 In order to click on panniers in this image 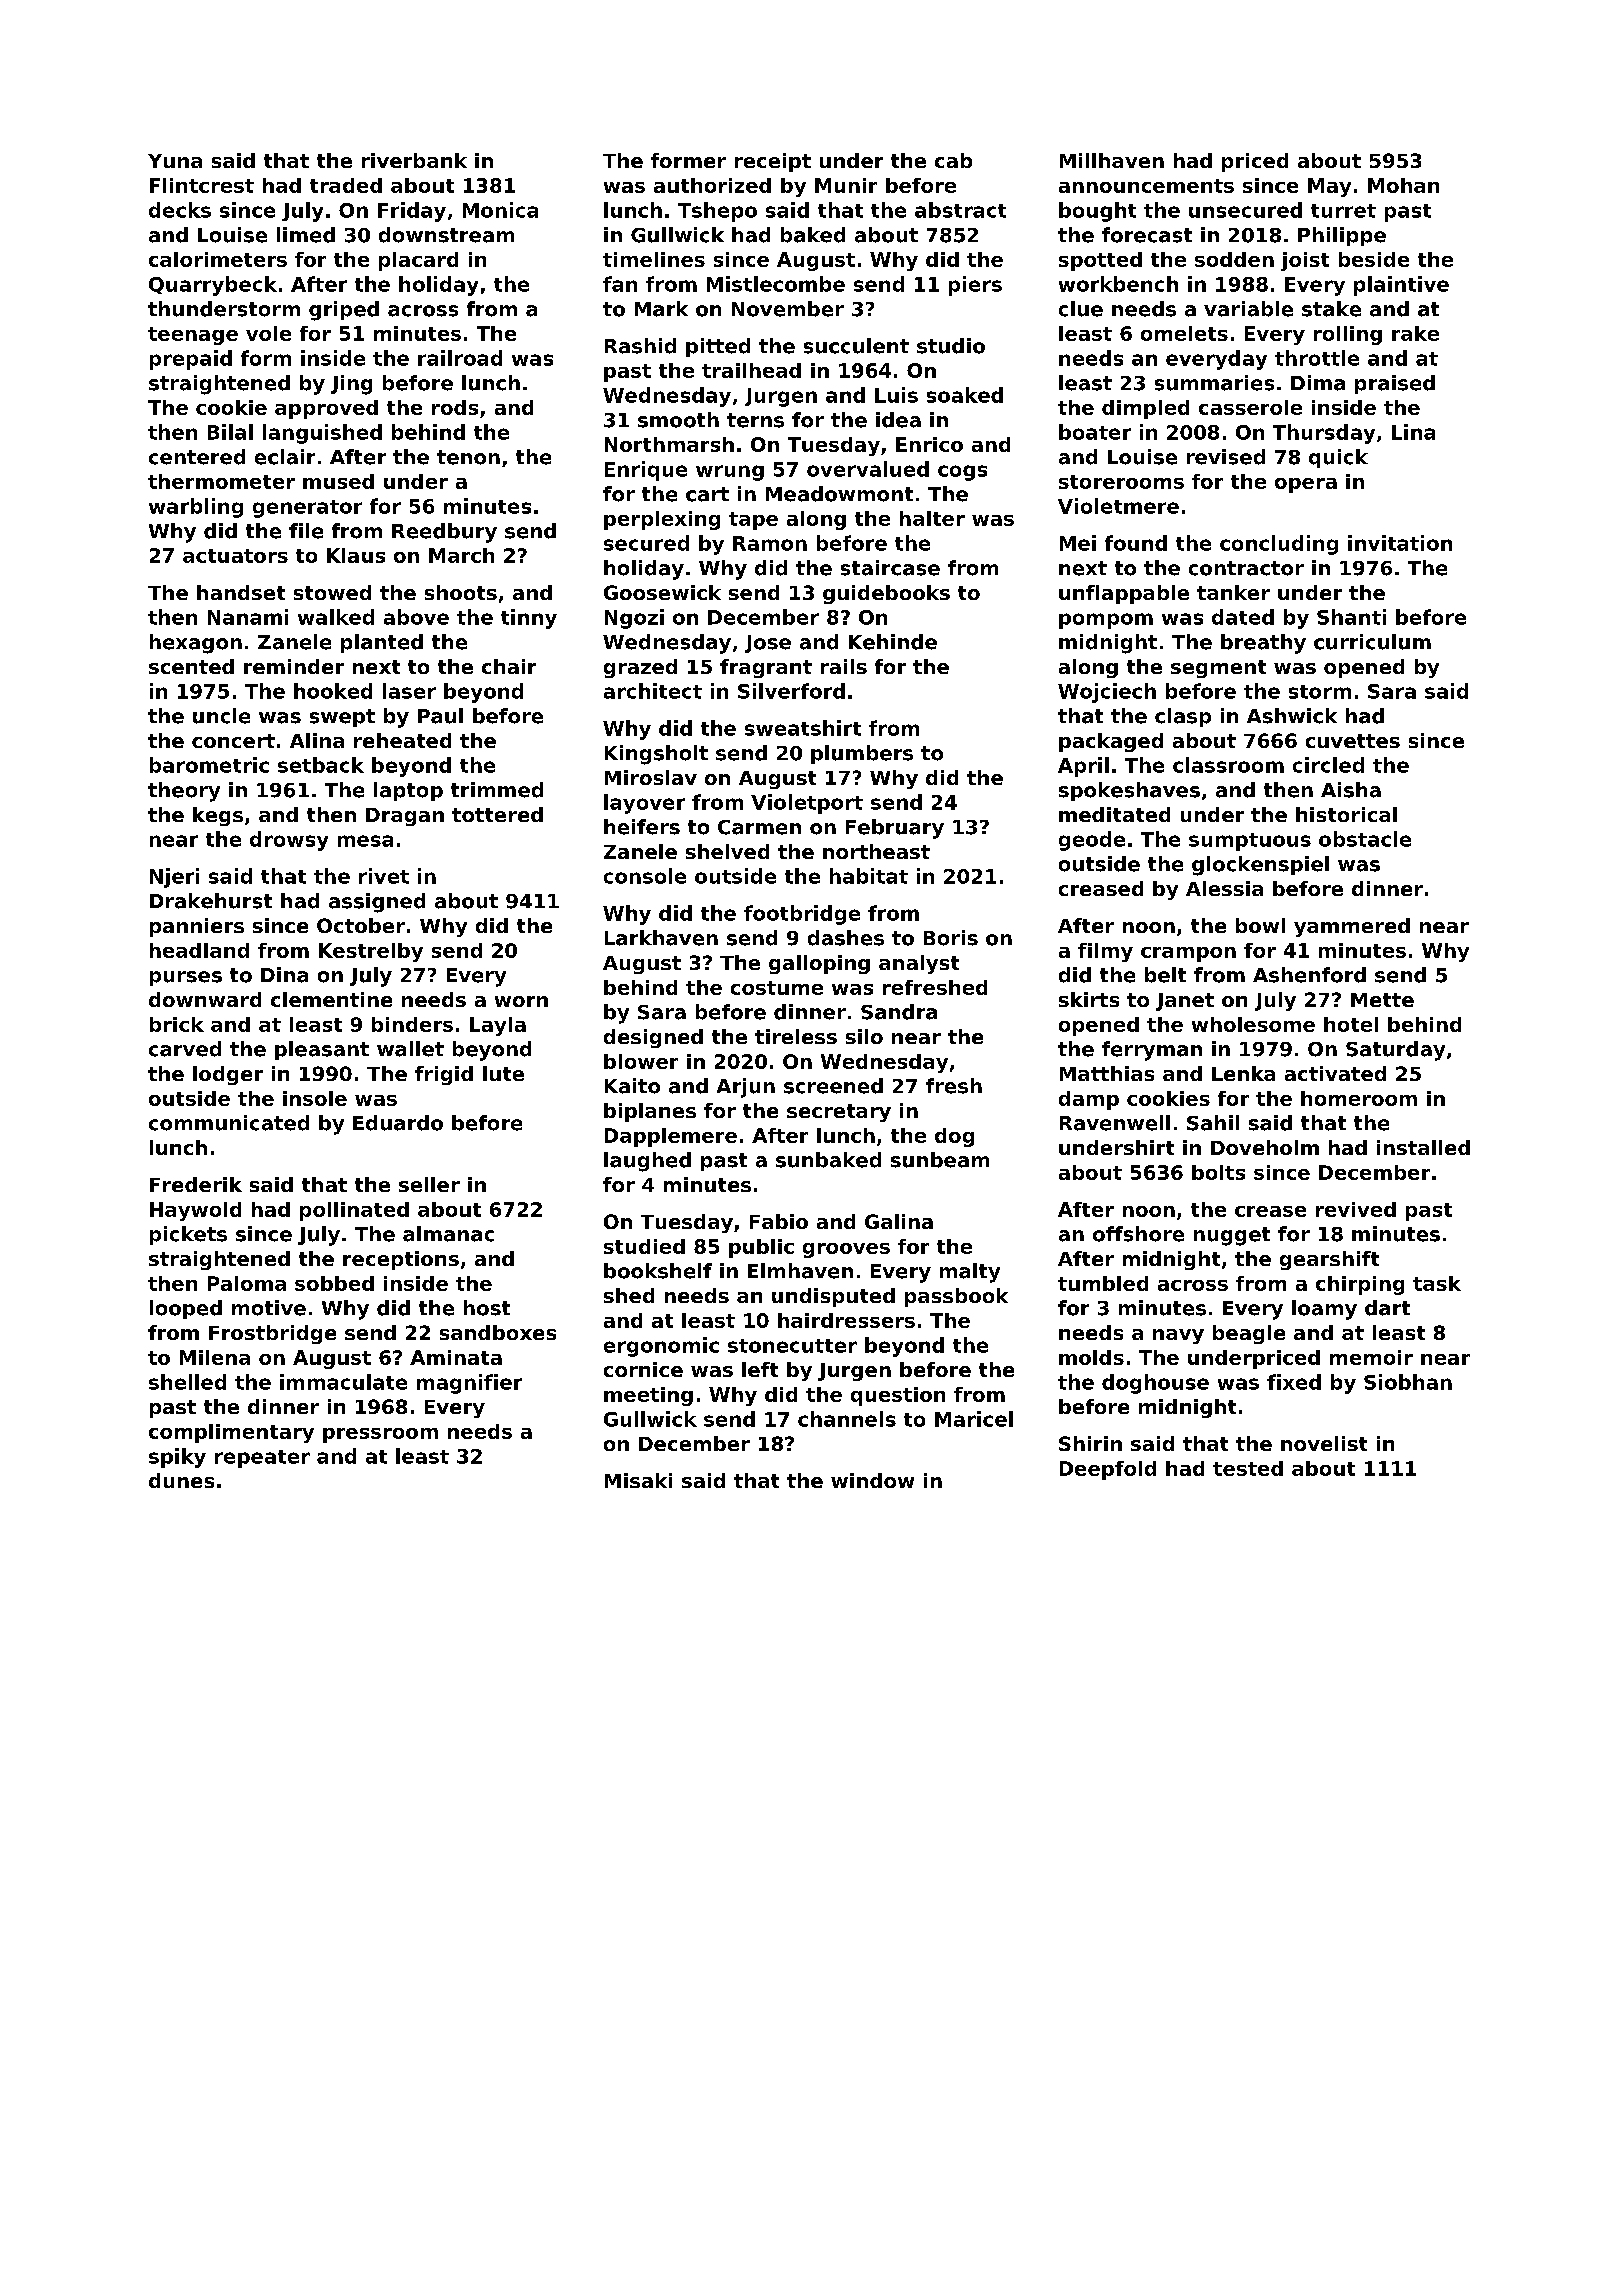, I will do `click(197, 927)`.
